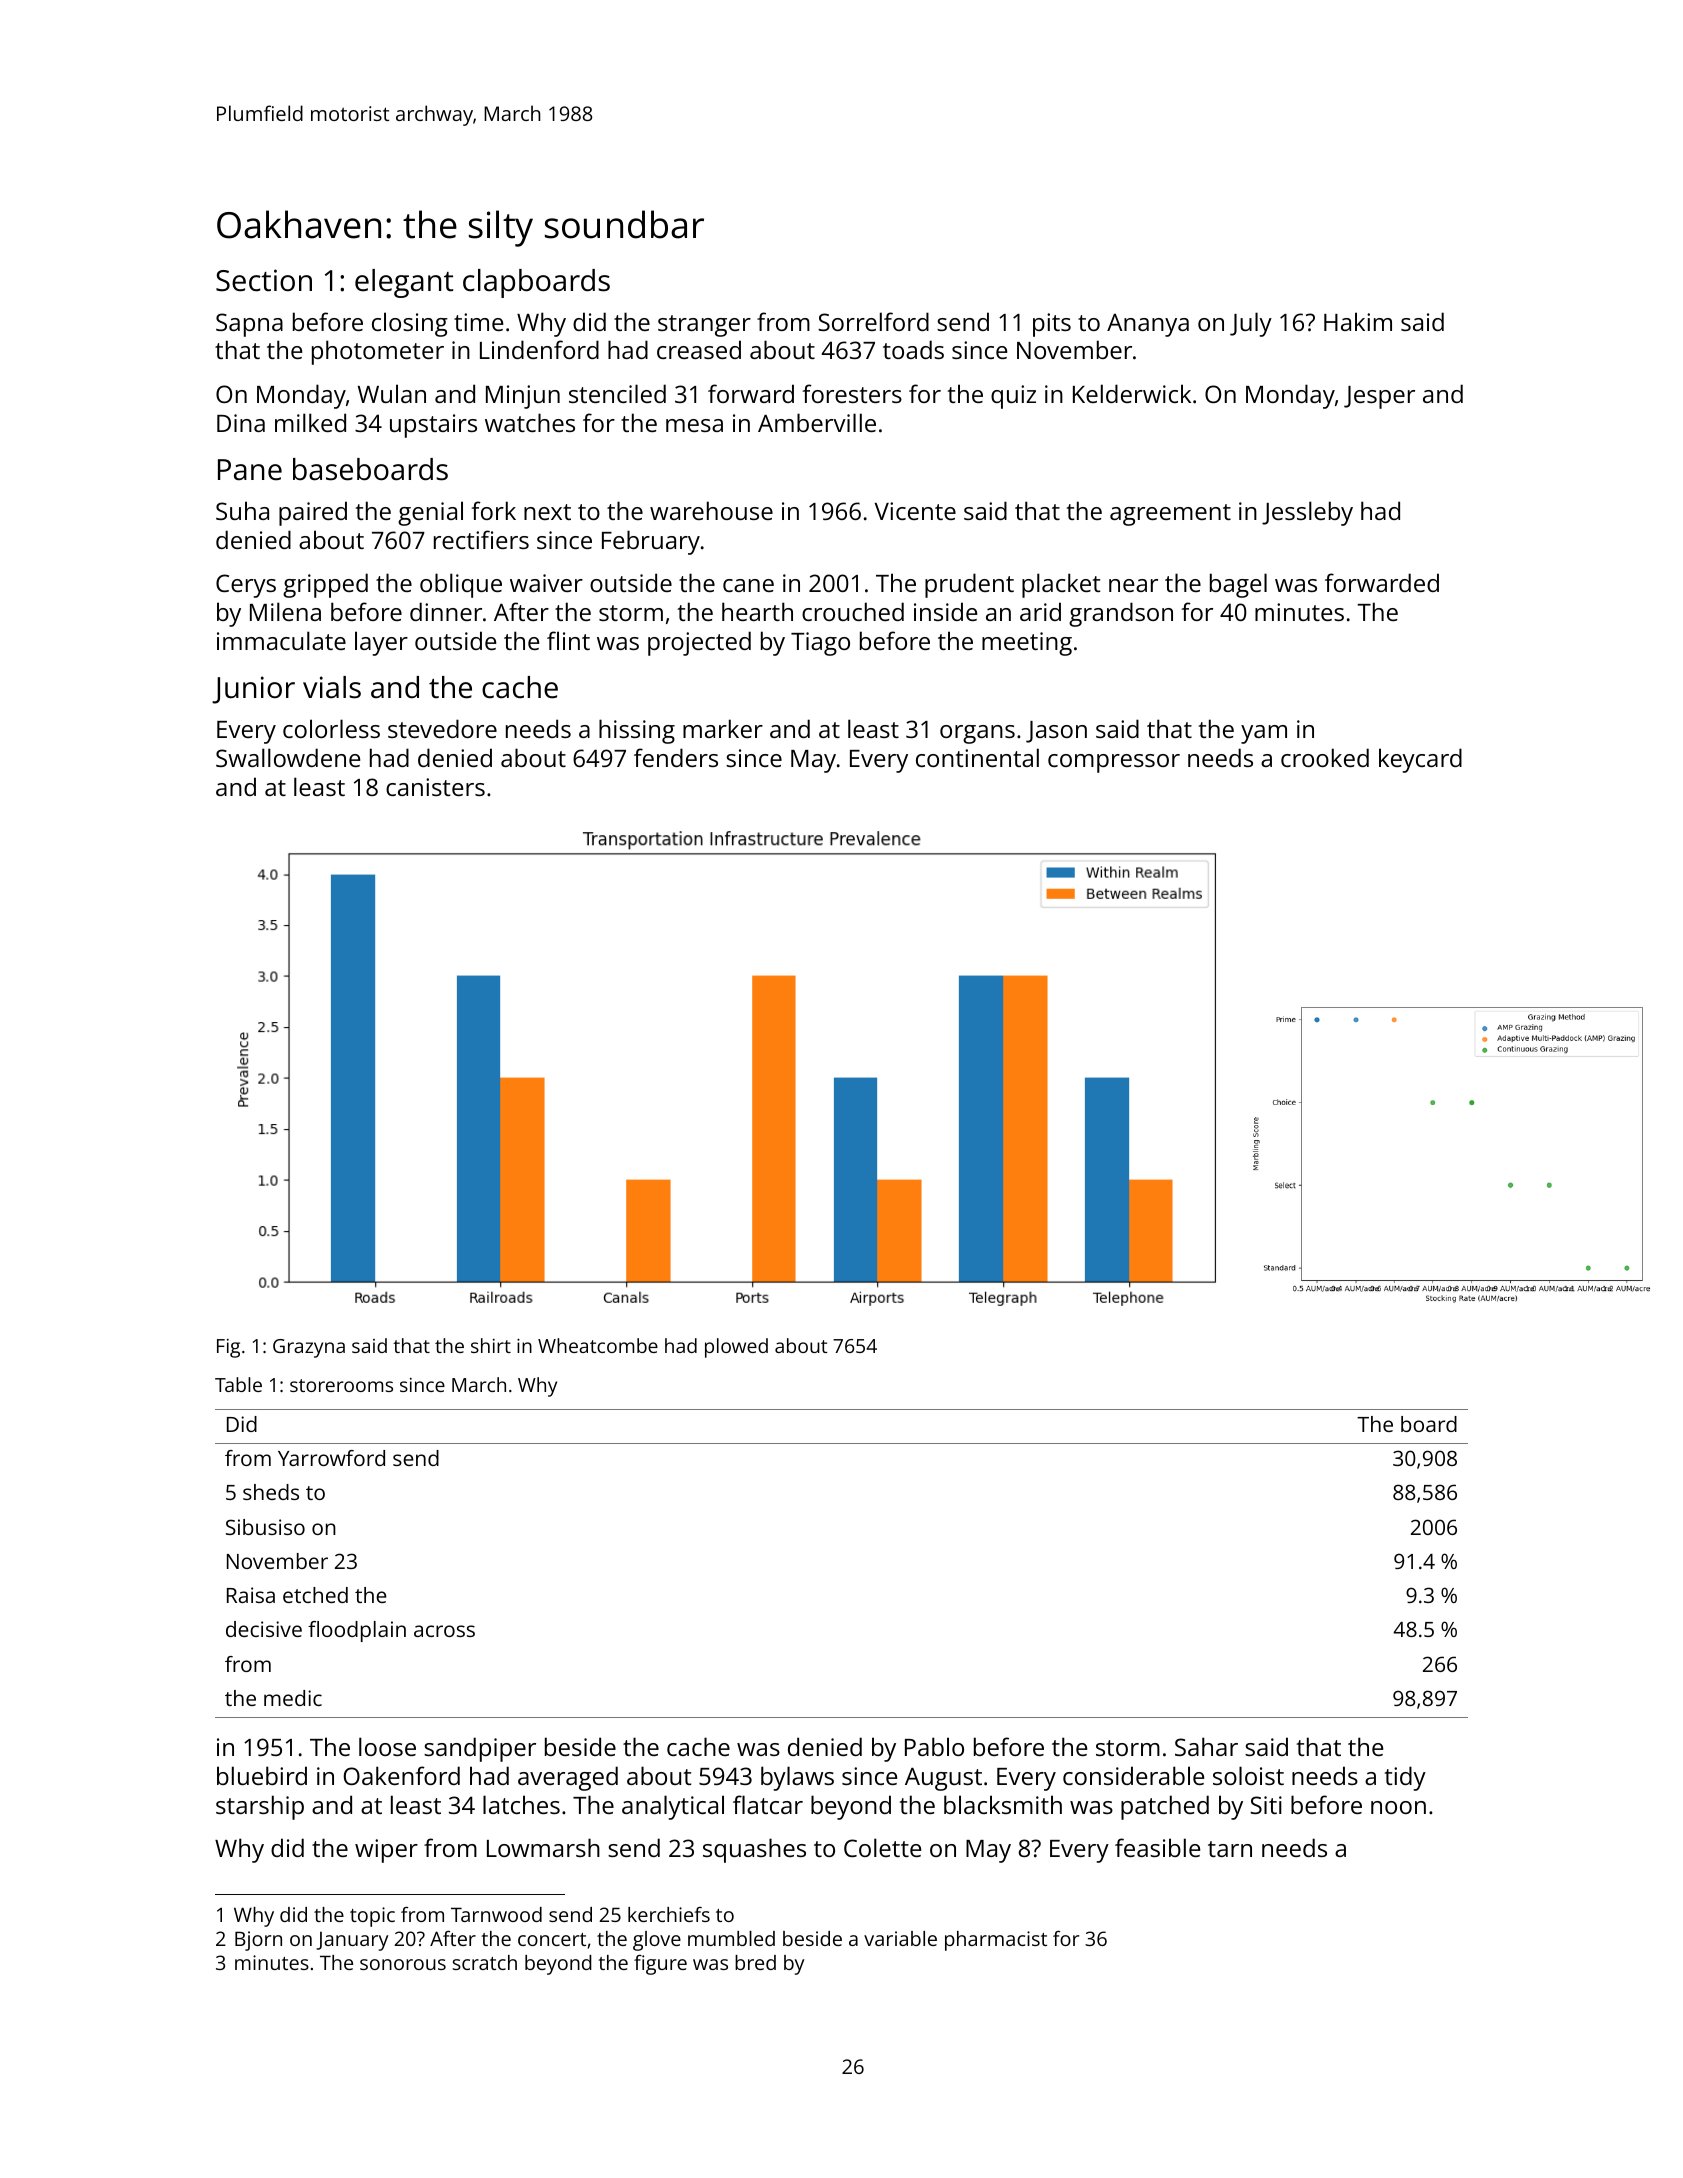  What do you see at coordinates (977, 757) in the screenshot?
I see `continental` at bounding box center [977, 757].
